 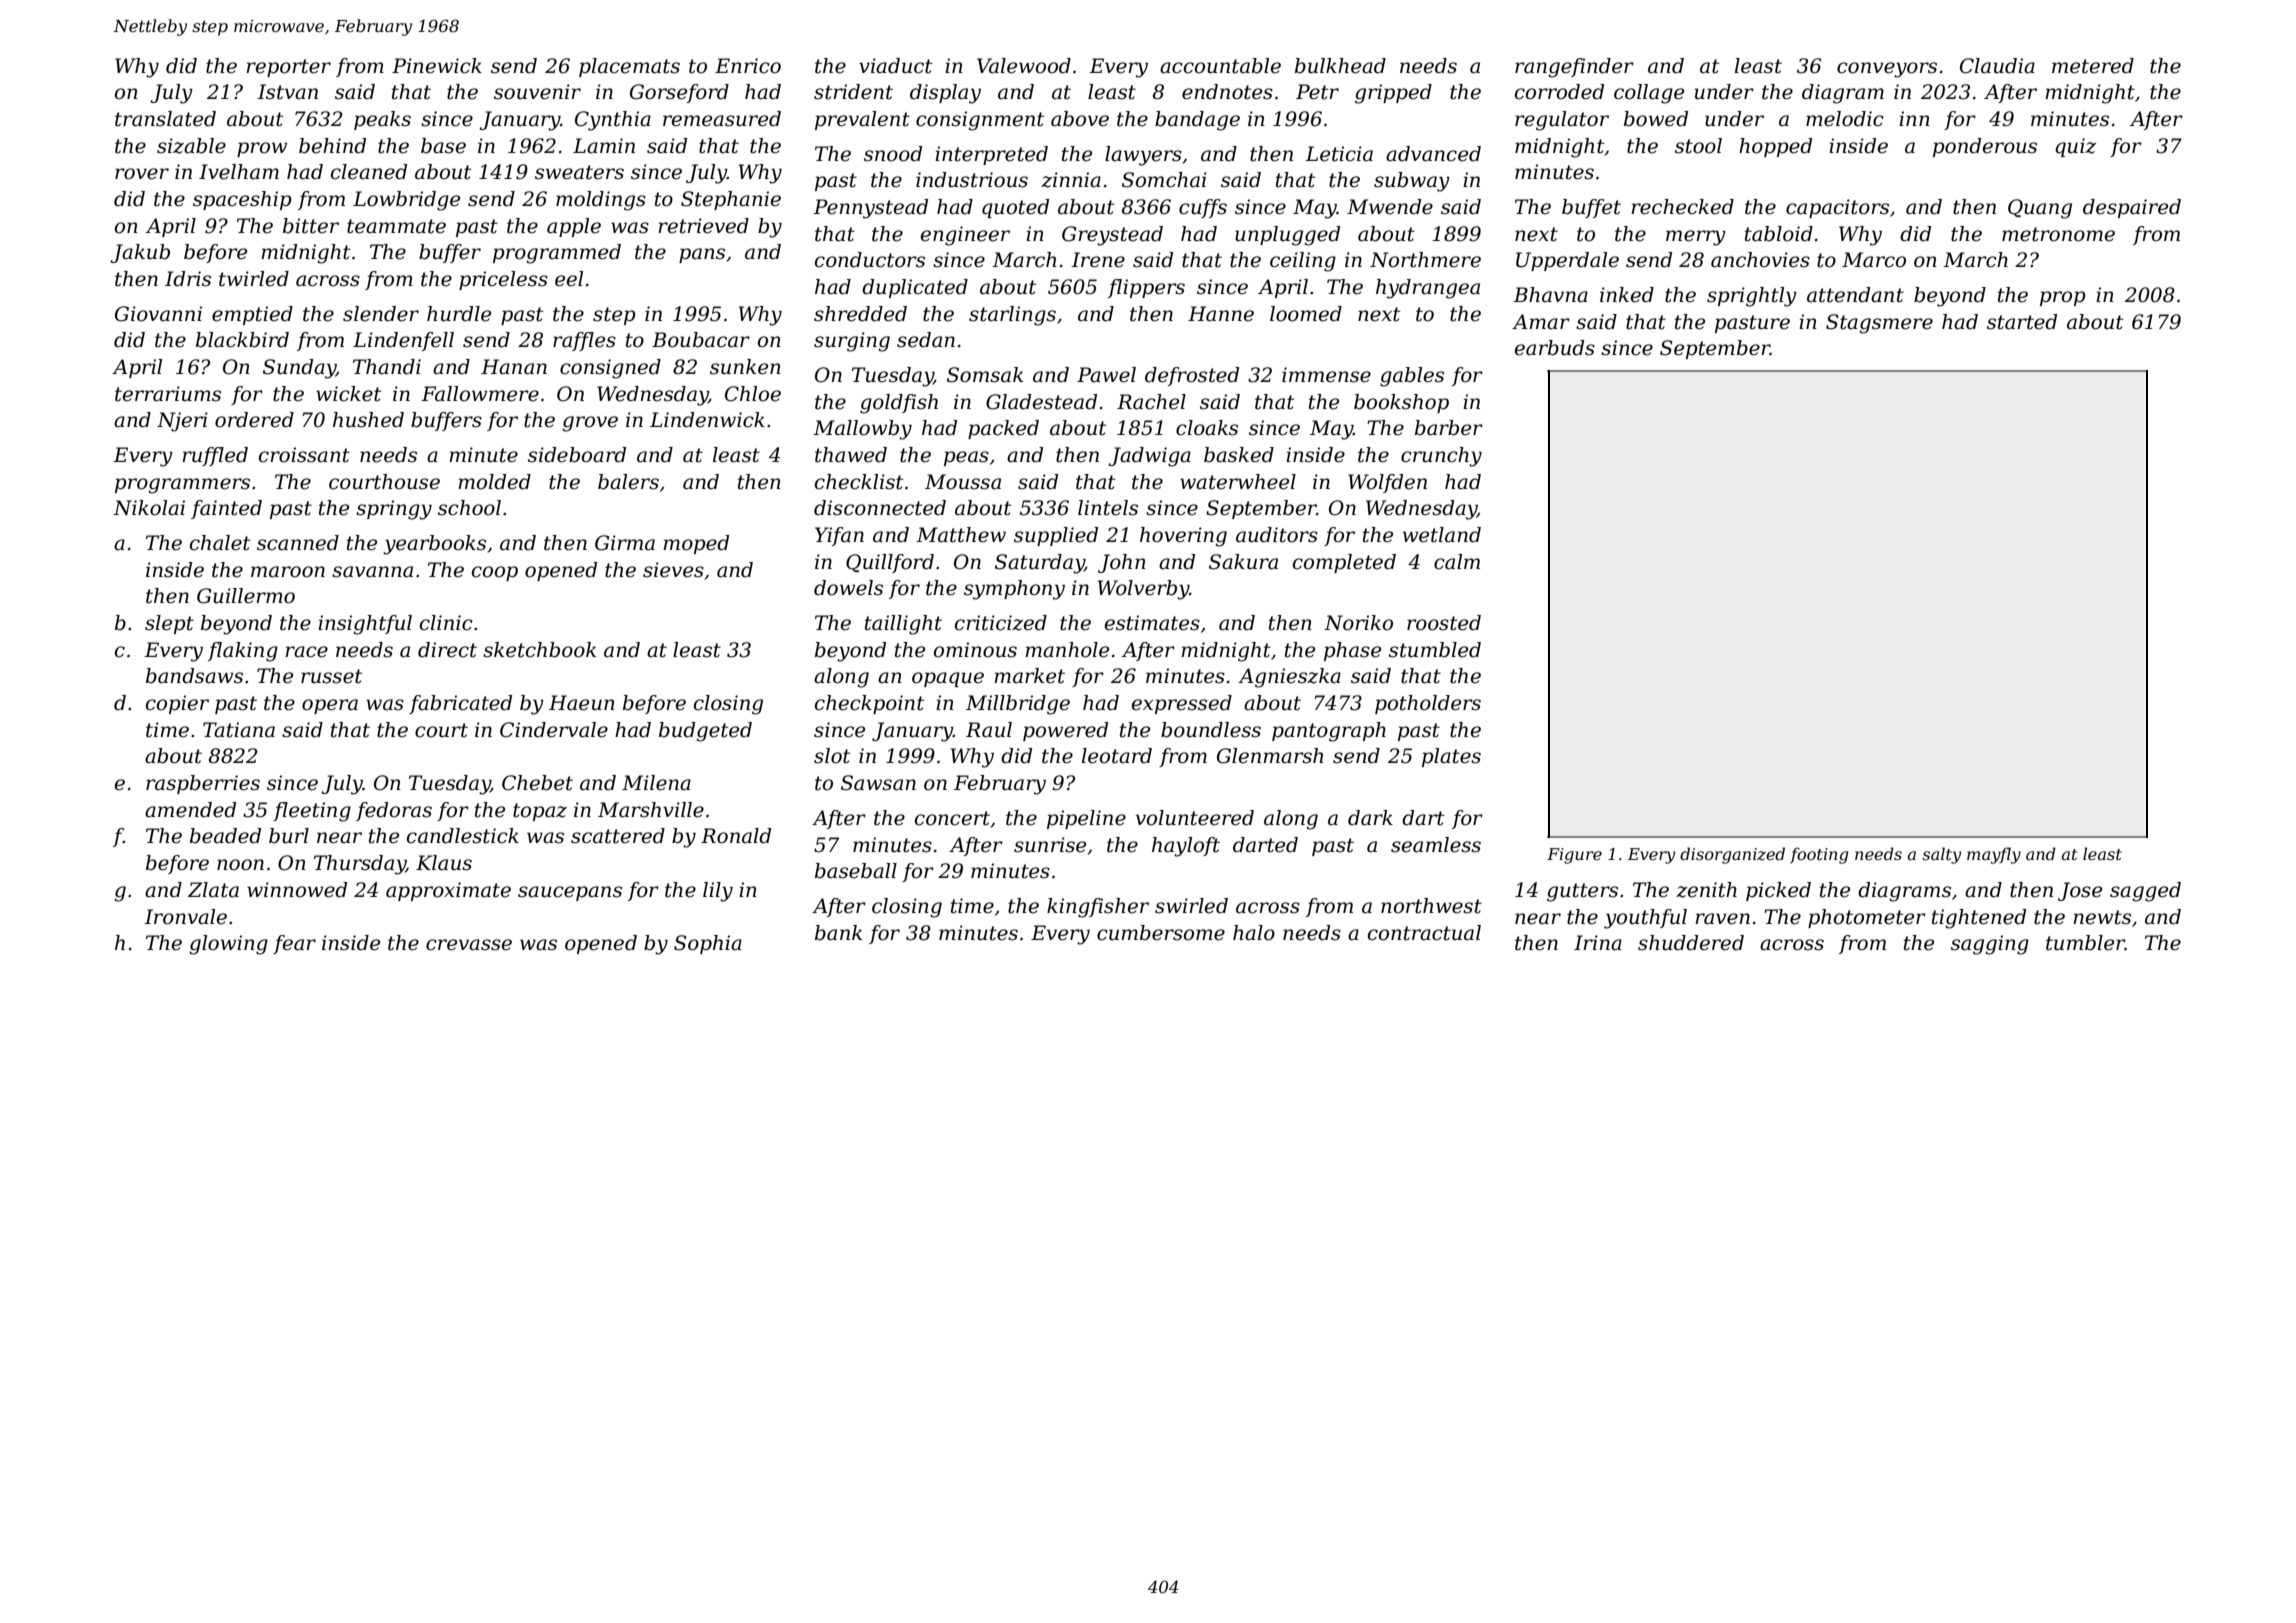 What do you see at coordinates (365, 625) in the screenshot?
I see `insightful` at bounding box center [365, 625].
